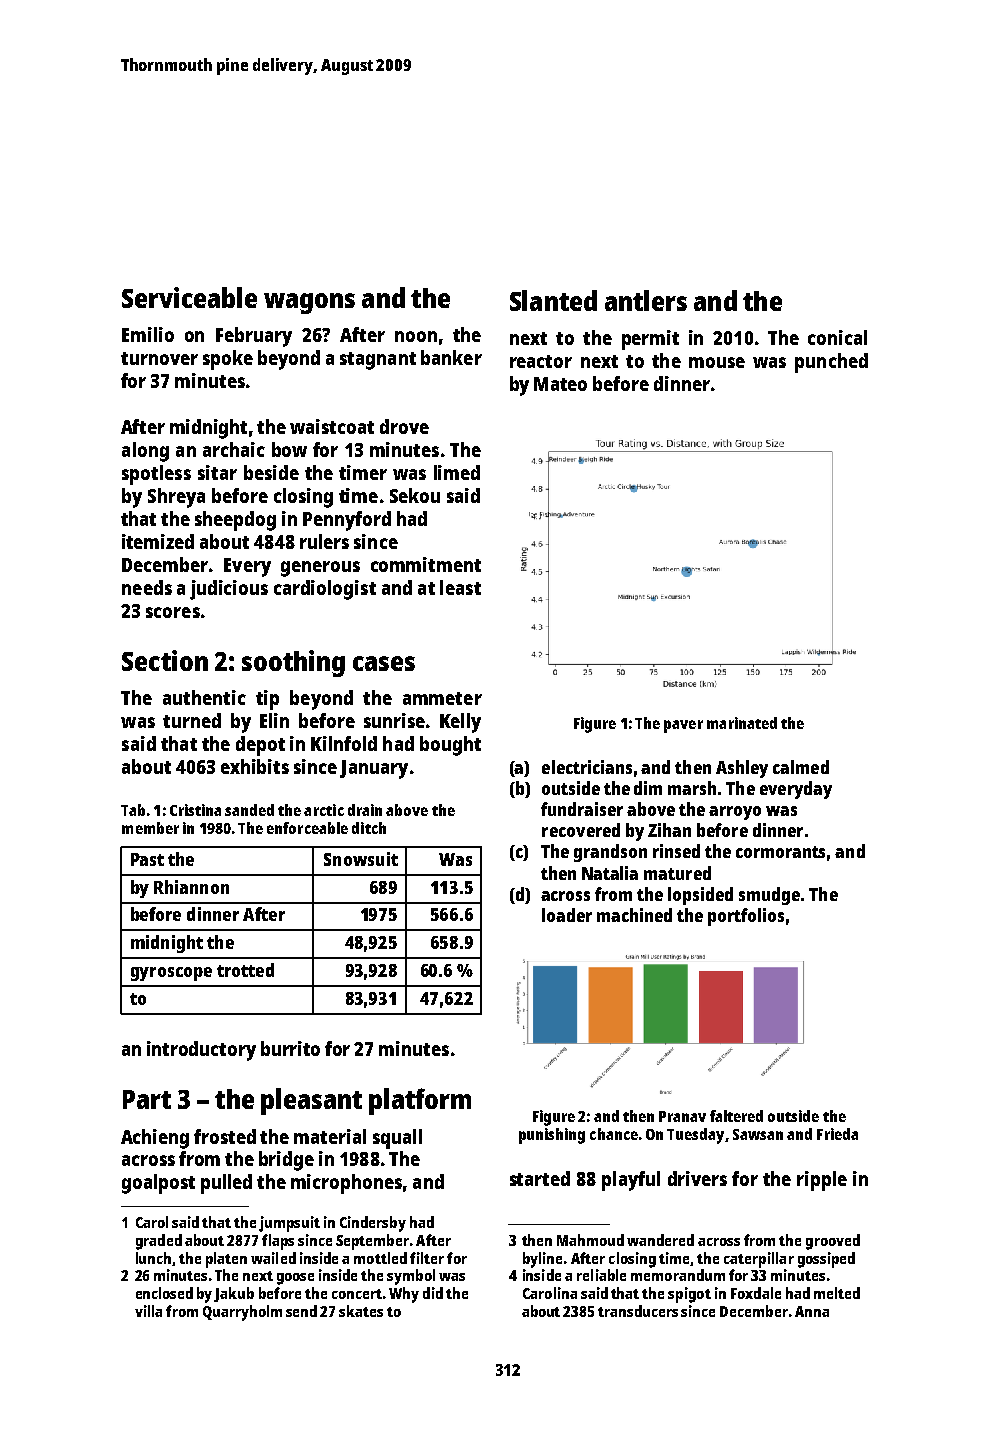 This document has height=1434, width=990. Describe the element at coordinates (742, 723) in the document. I see `marinated` at that location.
